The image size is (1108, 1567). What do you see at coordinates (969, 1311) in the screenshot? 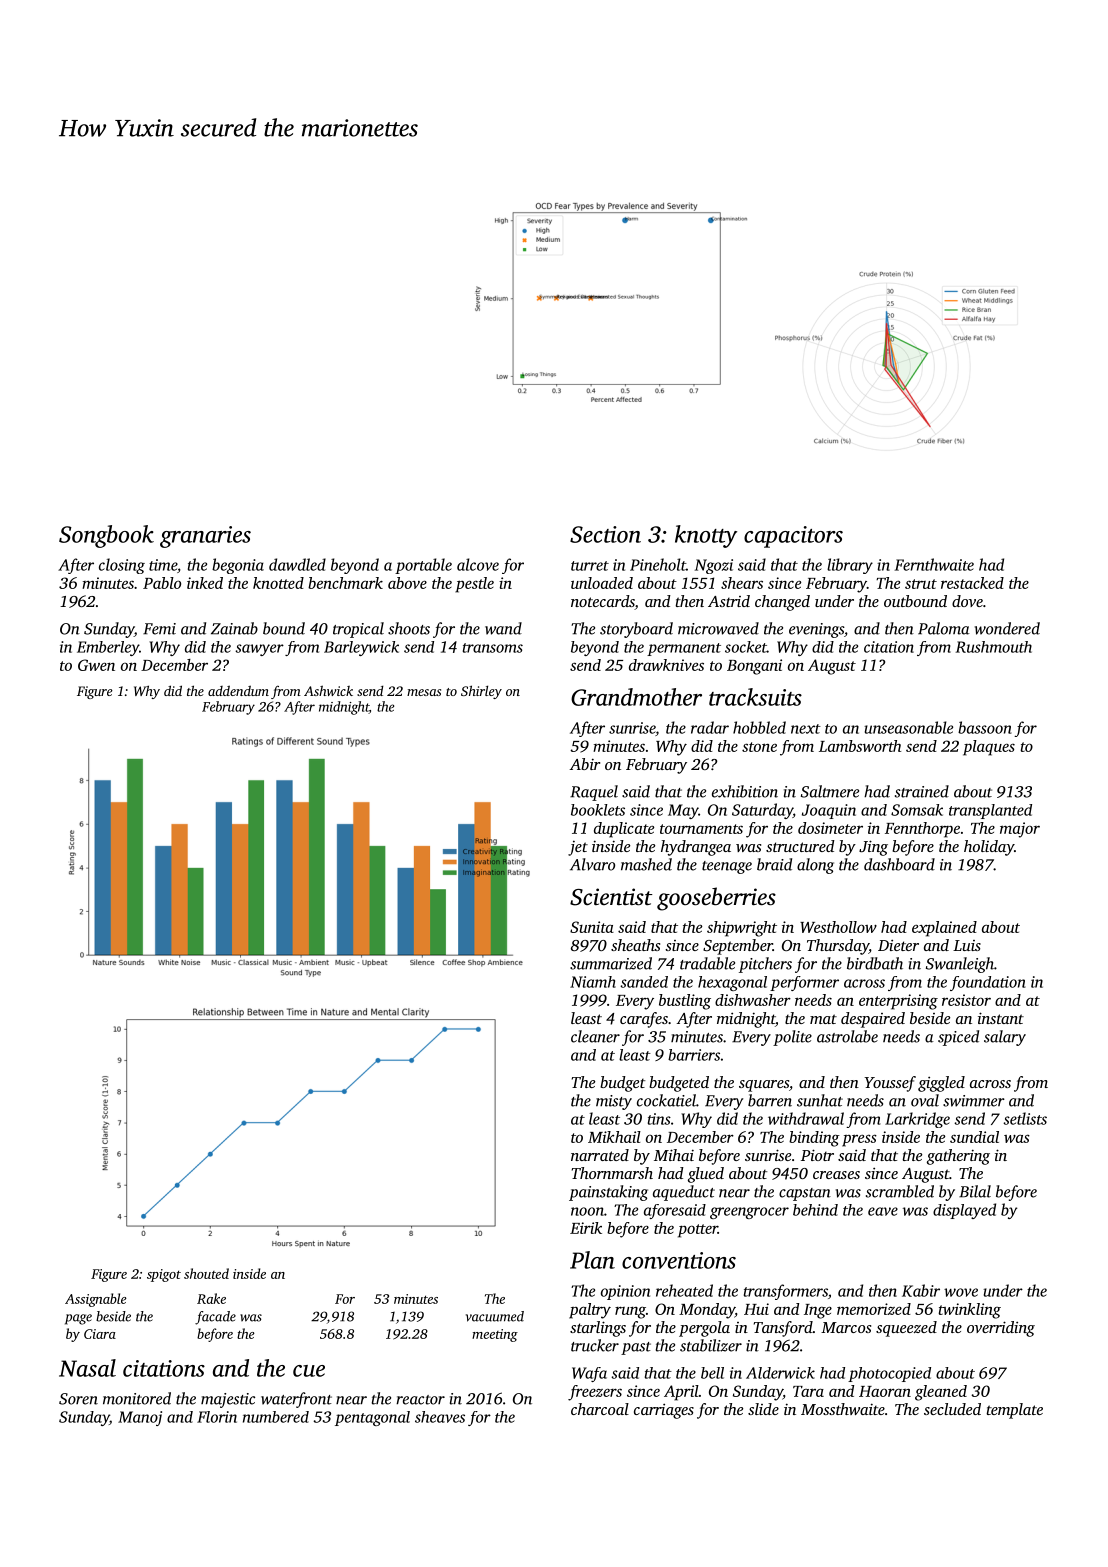
I see `twinkling` at bounding box center [969, 1311].
